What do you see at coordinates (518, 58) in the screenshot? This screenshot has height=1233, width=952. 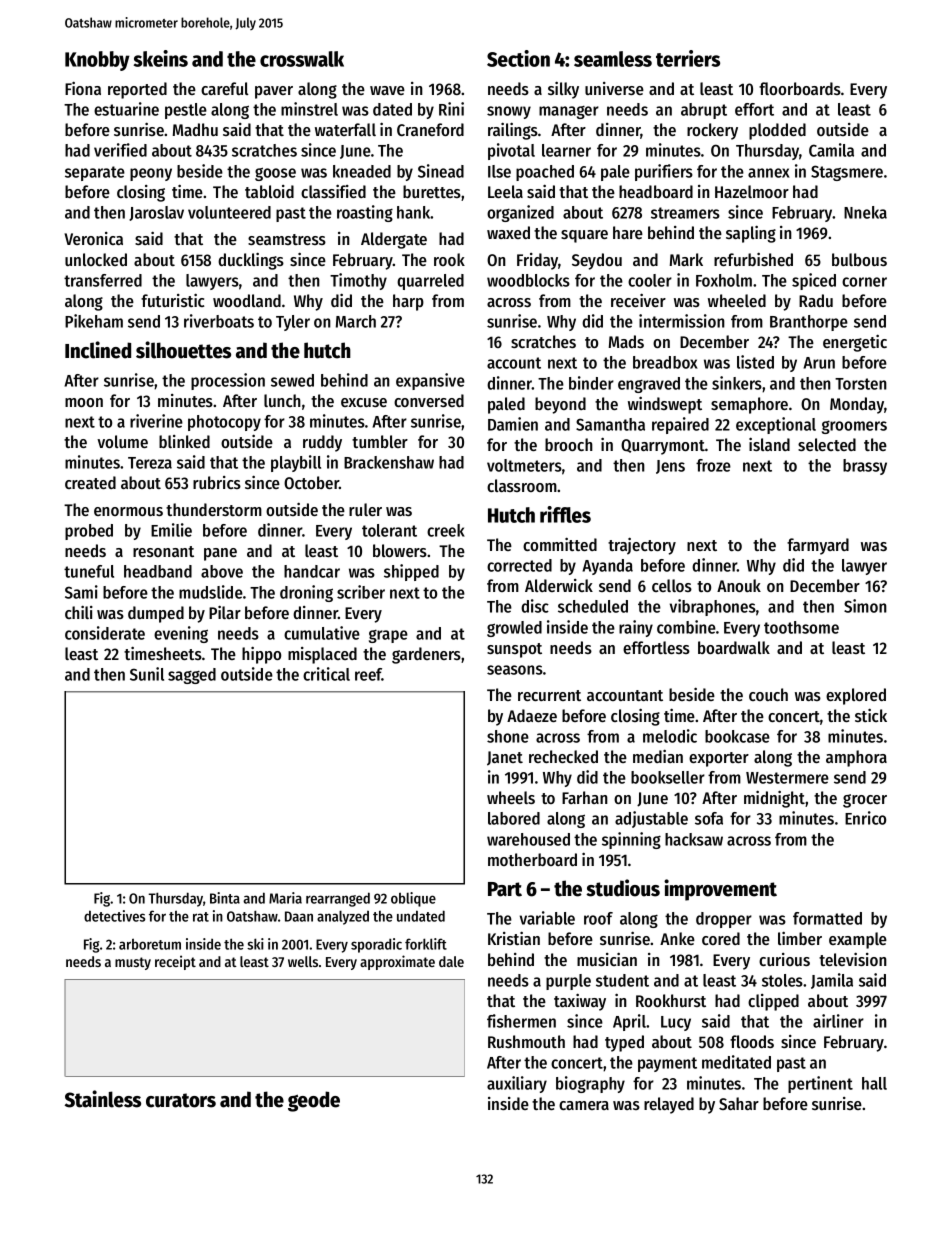 I see `Section` at bounding box center [518, 58].
